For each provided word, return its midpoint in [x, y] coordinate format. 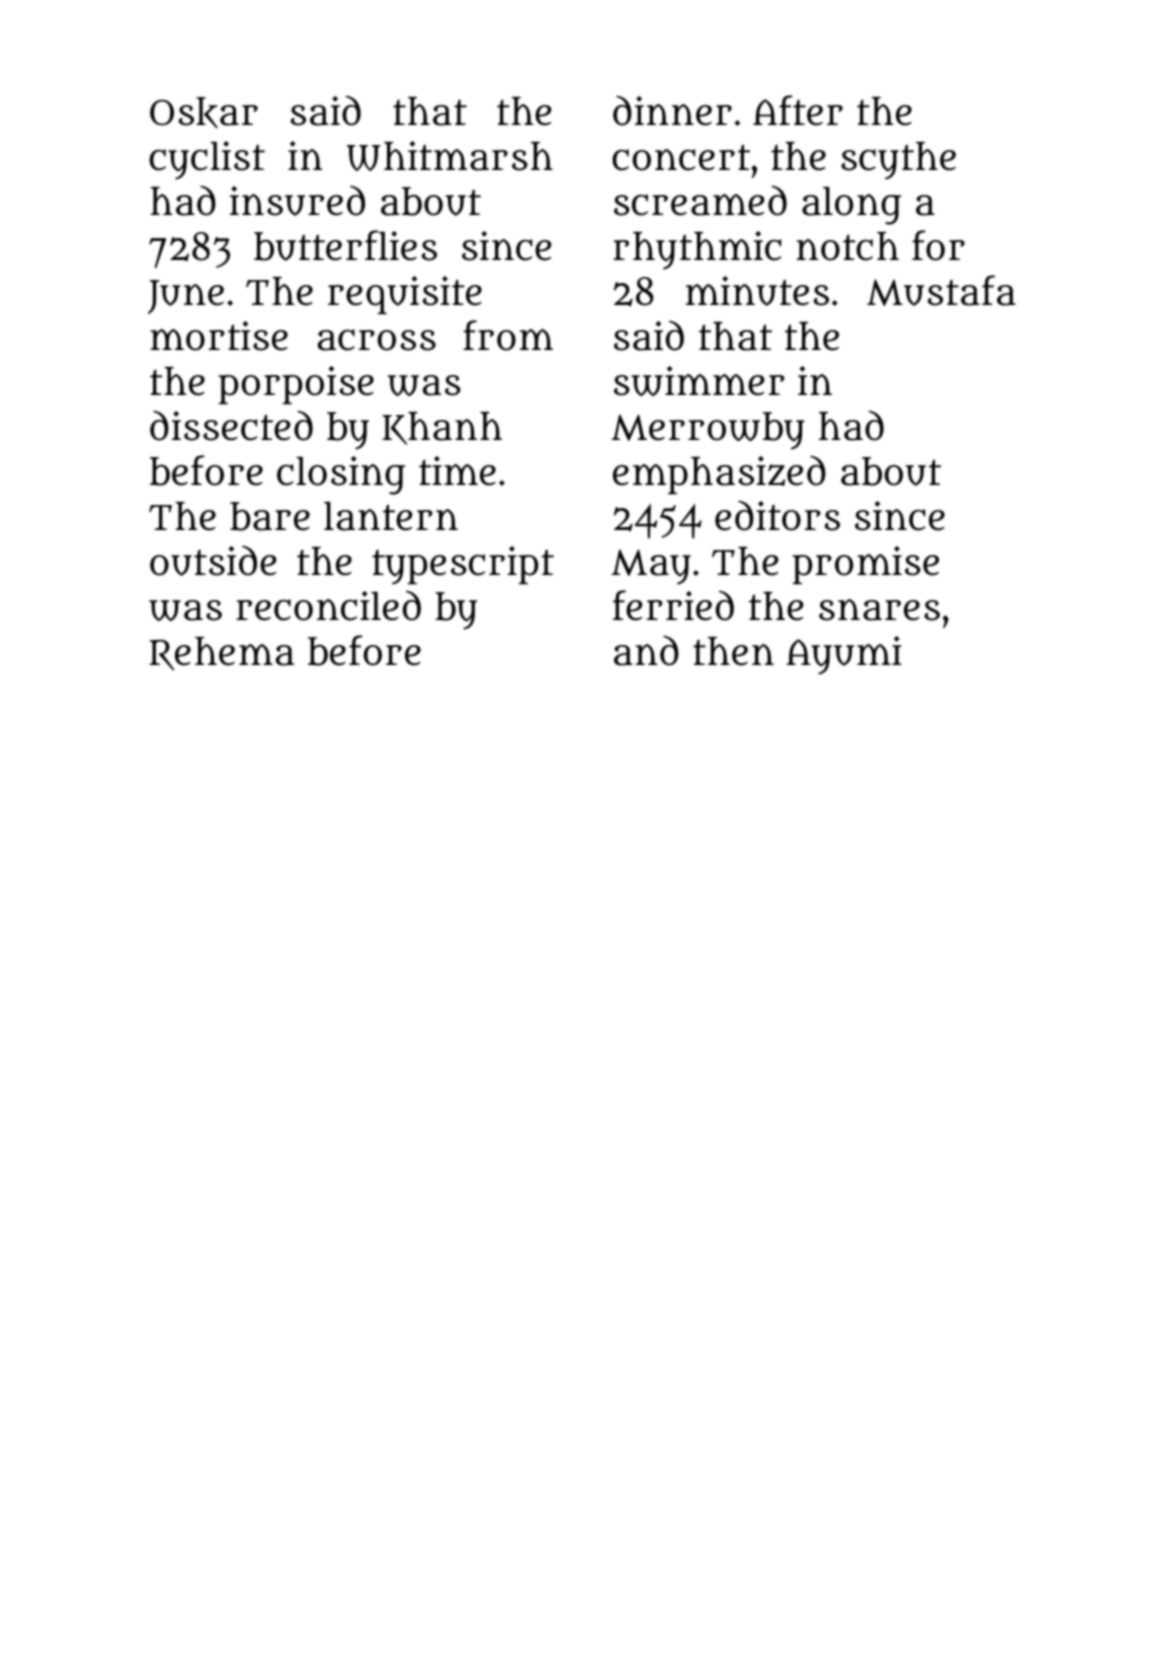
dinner [672, 111]
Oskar [204, 113]
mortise [219, 336]
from [508, 335]
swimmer [699, 381]
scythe [898, 161]
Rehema [221, 654]
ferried [673, 605]
